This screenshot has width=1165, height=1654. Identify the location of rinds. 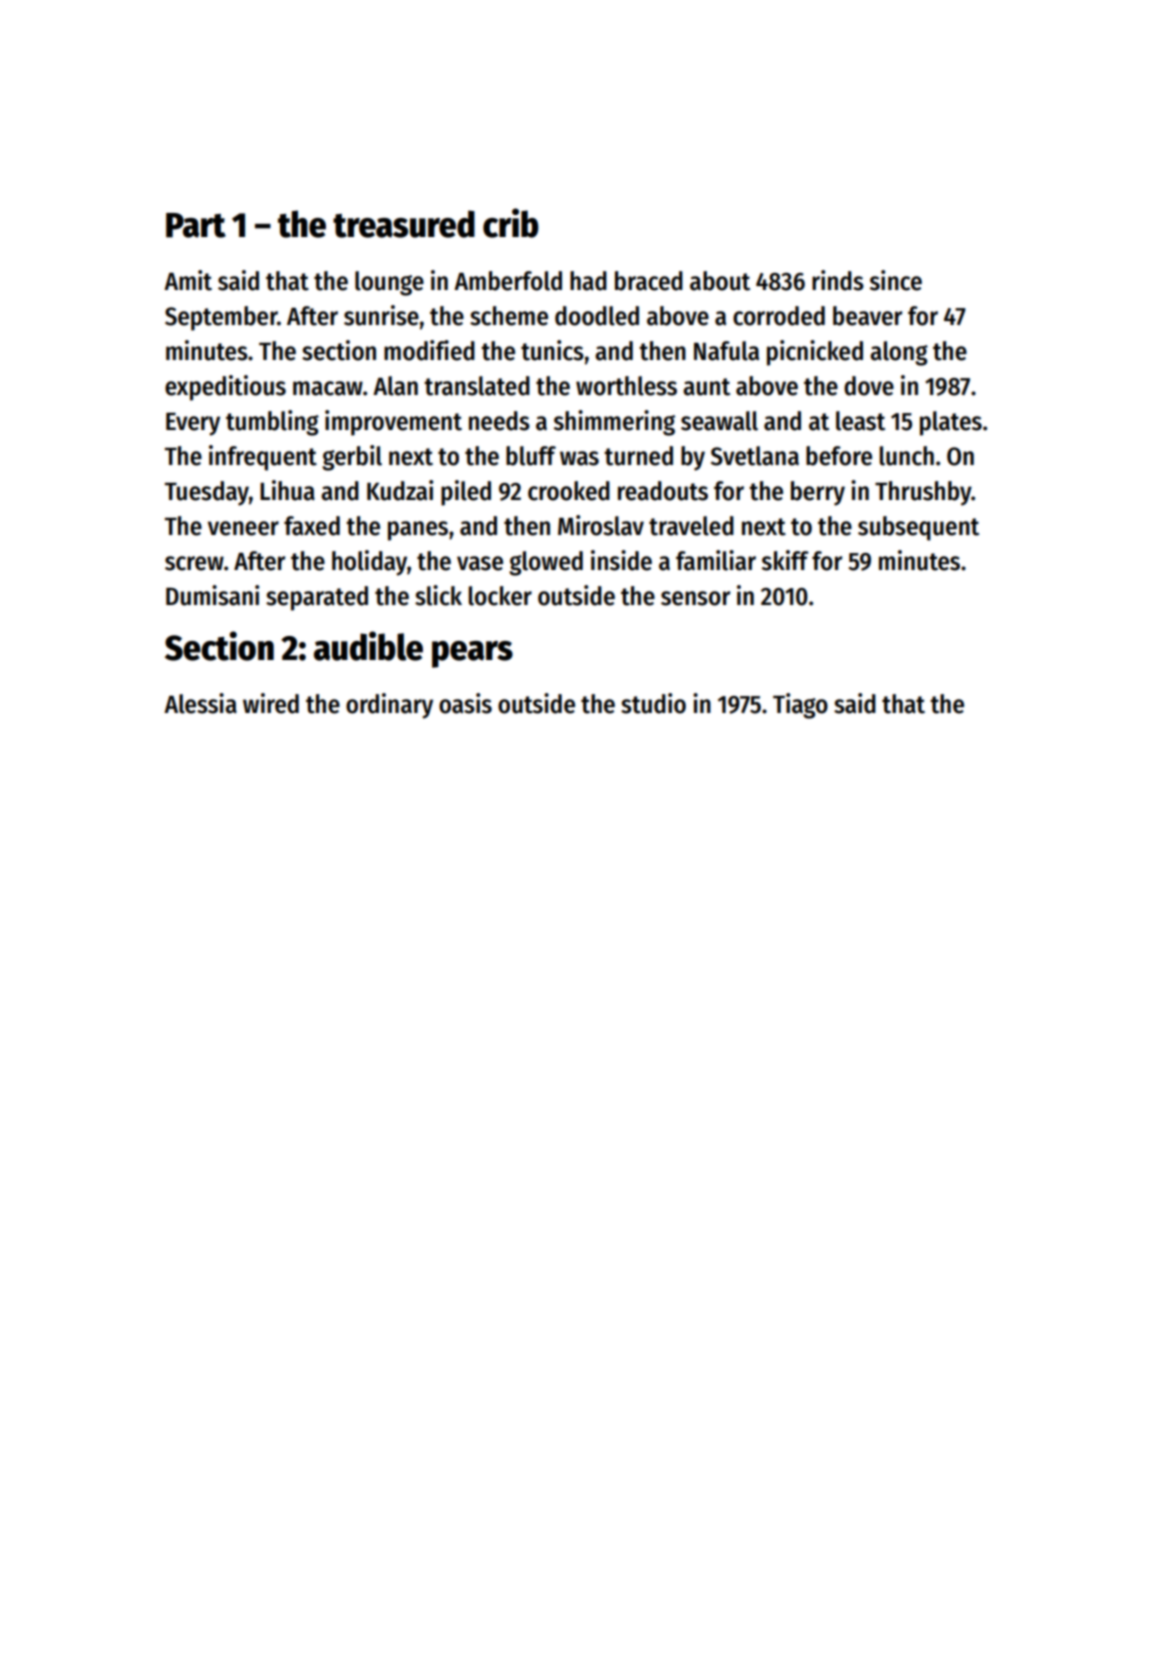
(838, 280).
